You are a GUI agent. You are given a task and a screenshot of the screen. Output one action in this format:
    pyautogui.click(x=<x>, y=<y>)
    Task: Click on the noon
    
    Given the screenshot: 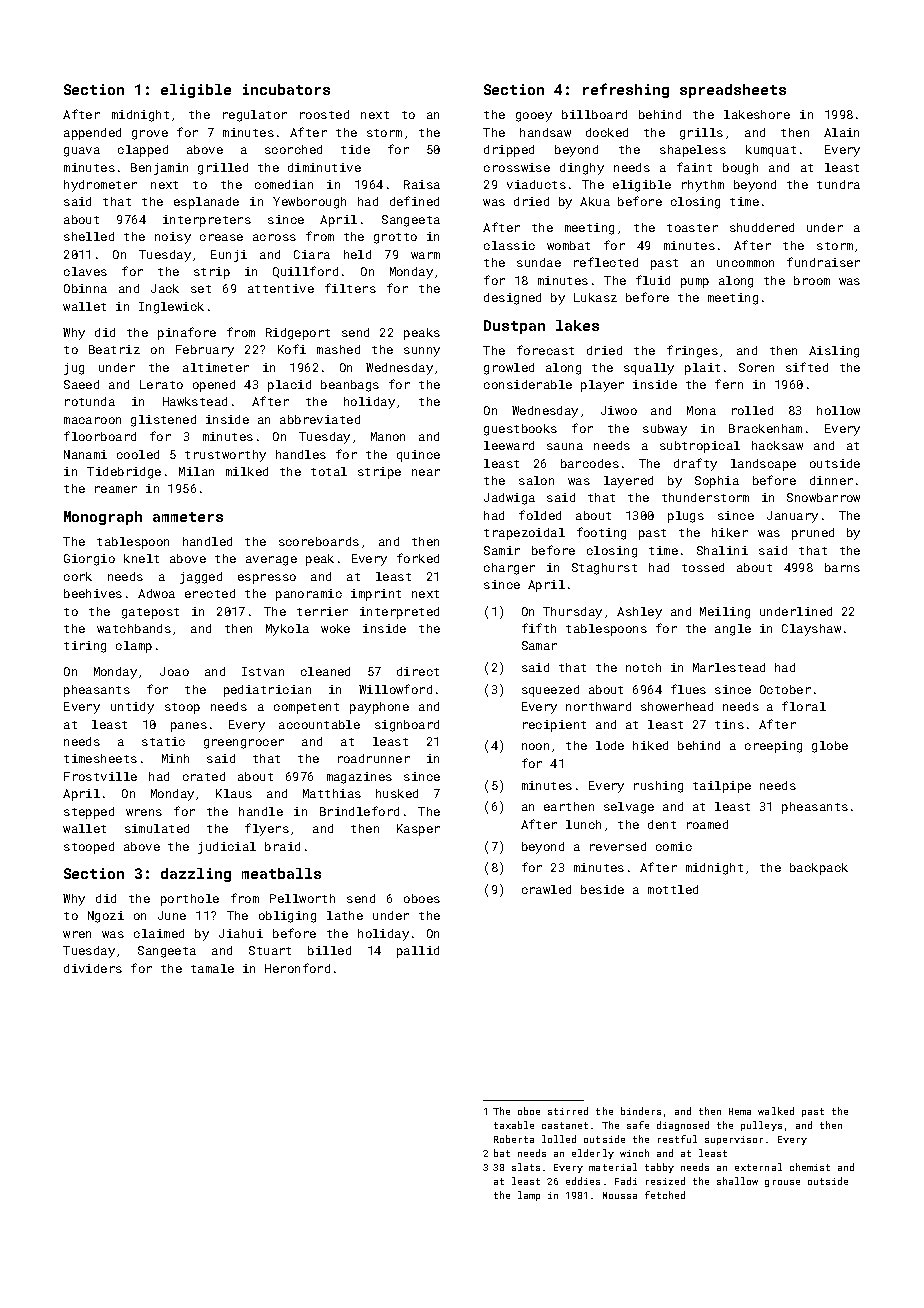 What is the action you would take?
    pyautogui.click(x=535, y=746)
